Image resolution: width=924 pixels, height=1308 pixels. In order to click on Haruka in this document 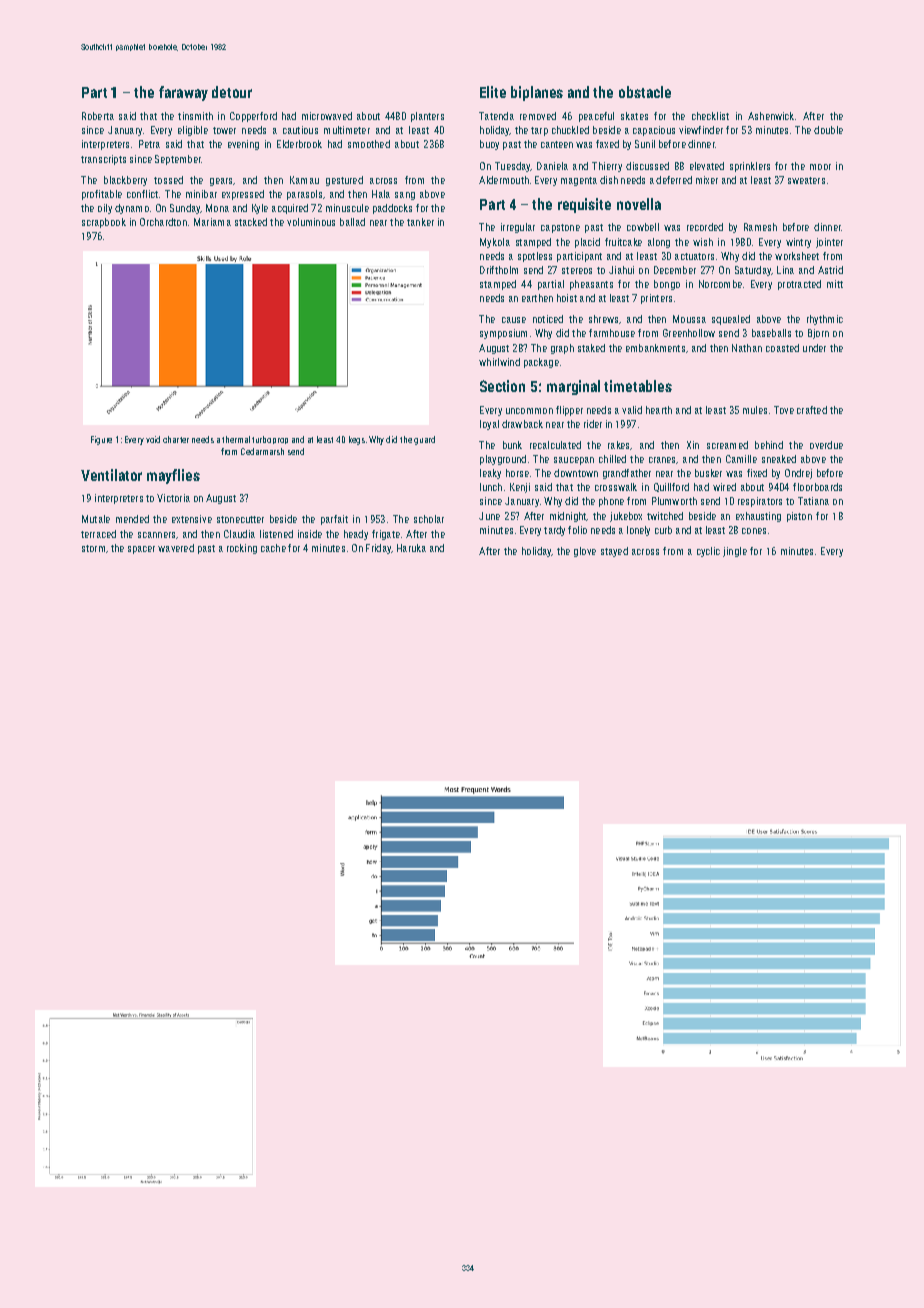, I will do `click(411, 548)`.
